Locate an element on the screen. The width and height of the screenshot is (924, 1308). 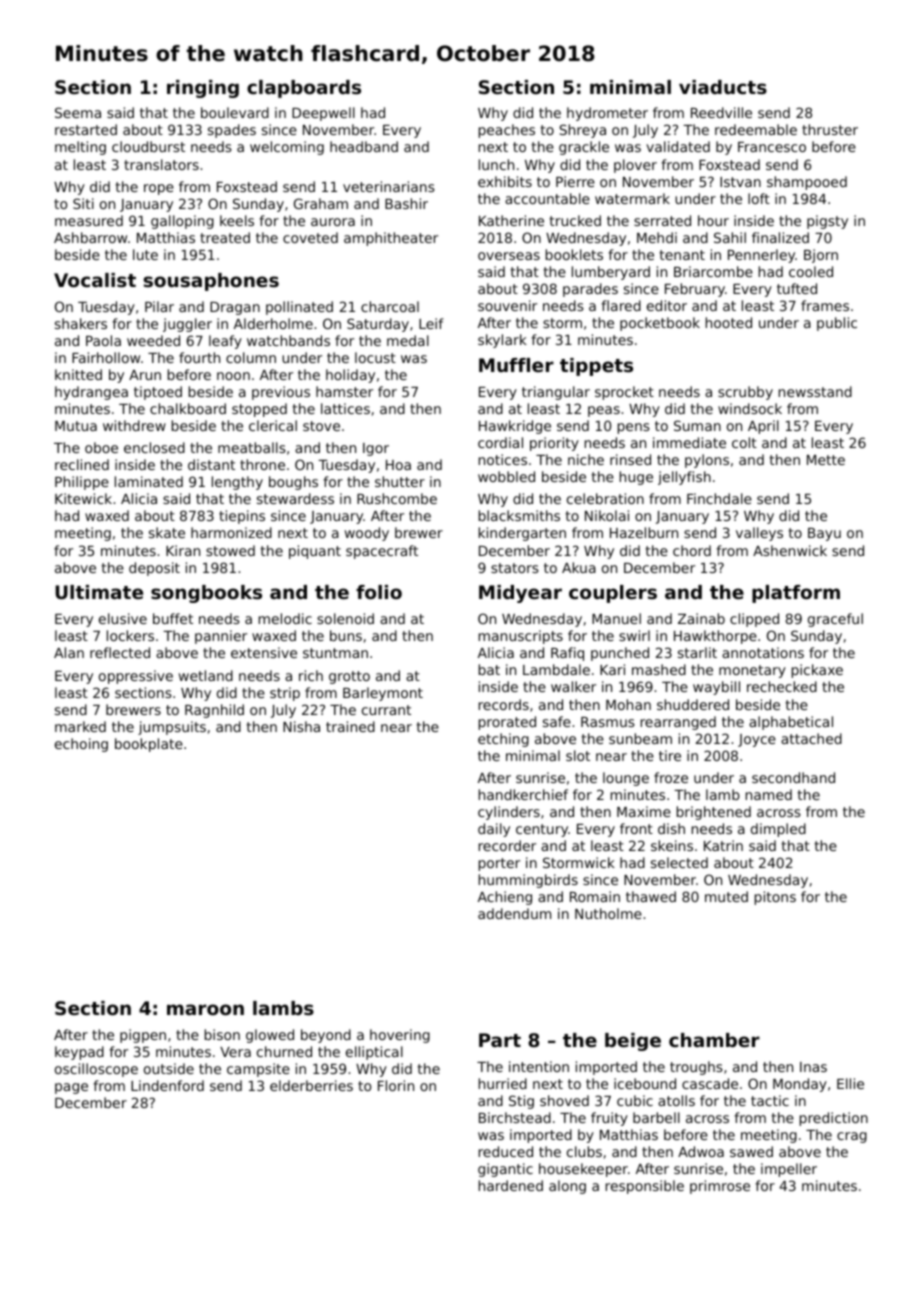
bookplate is located at coordinates (149, 745).
